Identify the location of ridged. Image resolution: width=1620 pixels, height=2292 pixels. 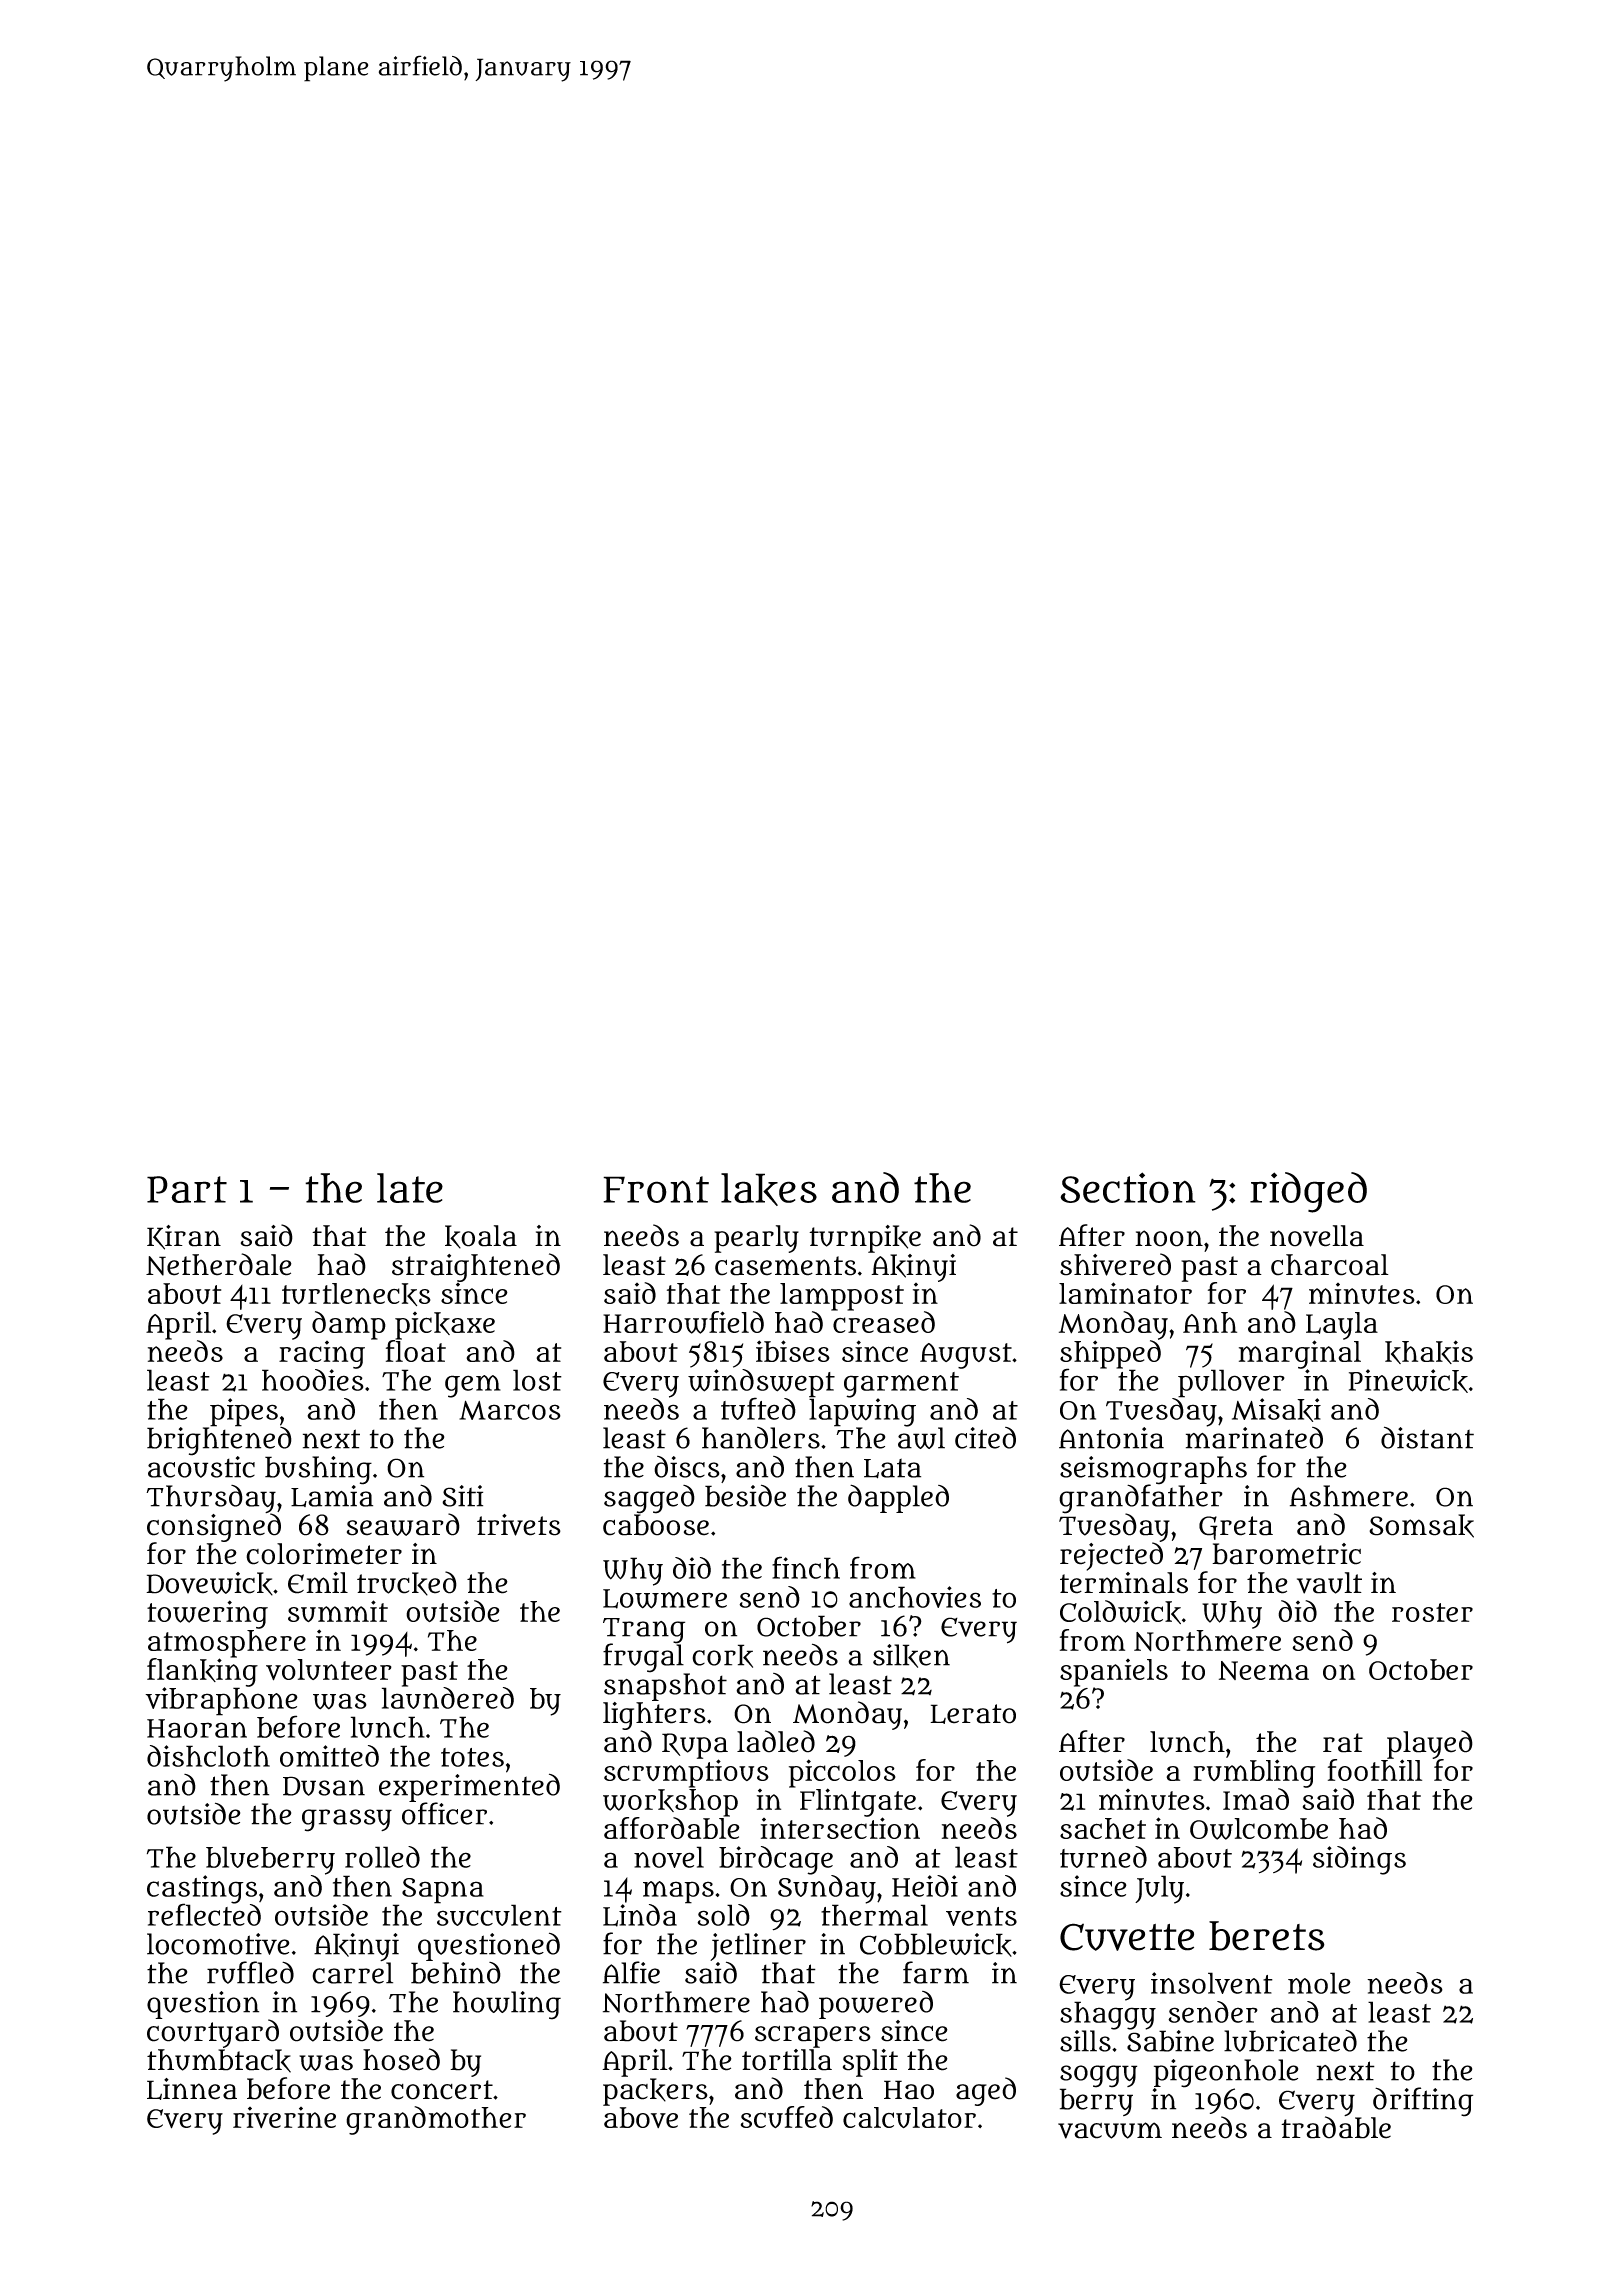
(1308, 1192).
